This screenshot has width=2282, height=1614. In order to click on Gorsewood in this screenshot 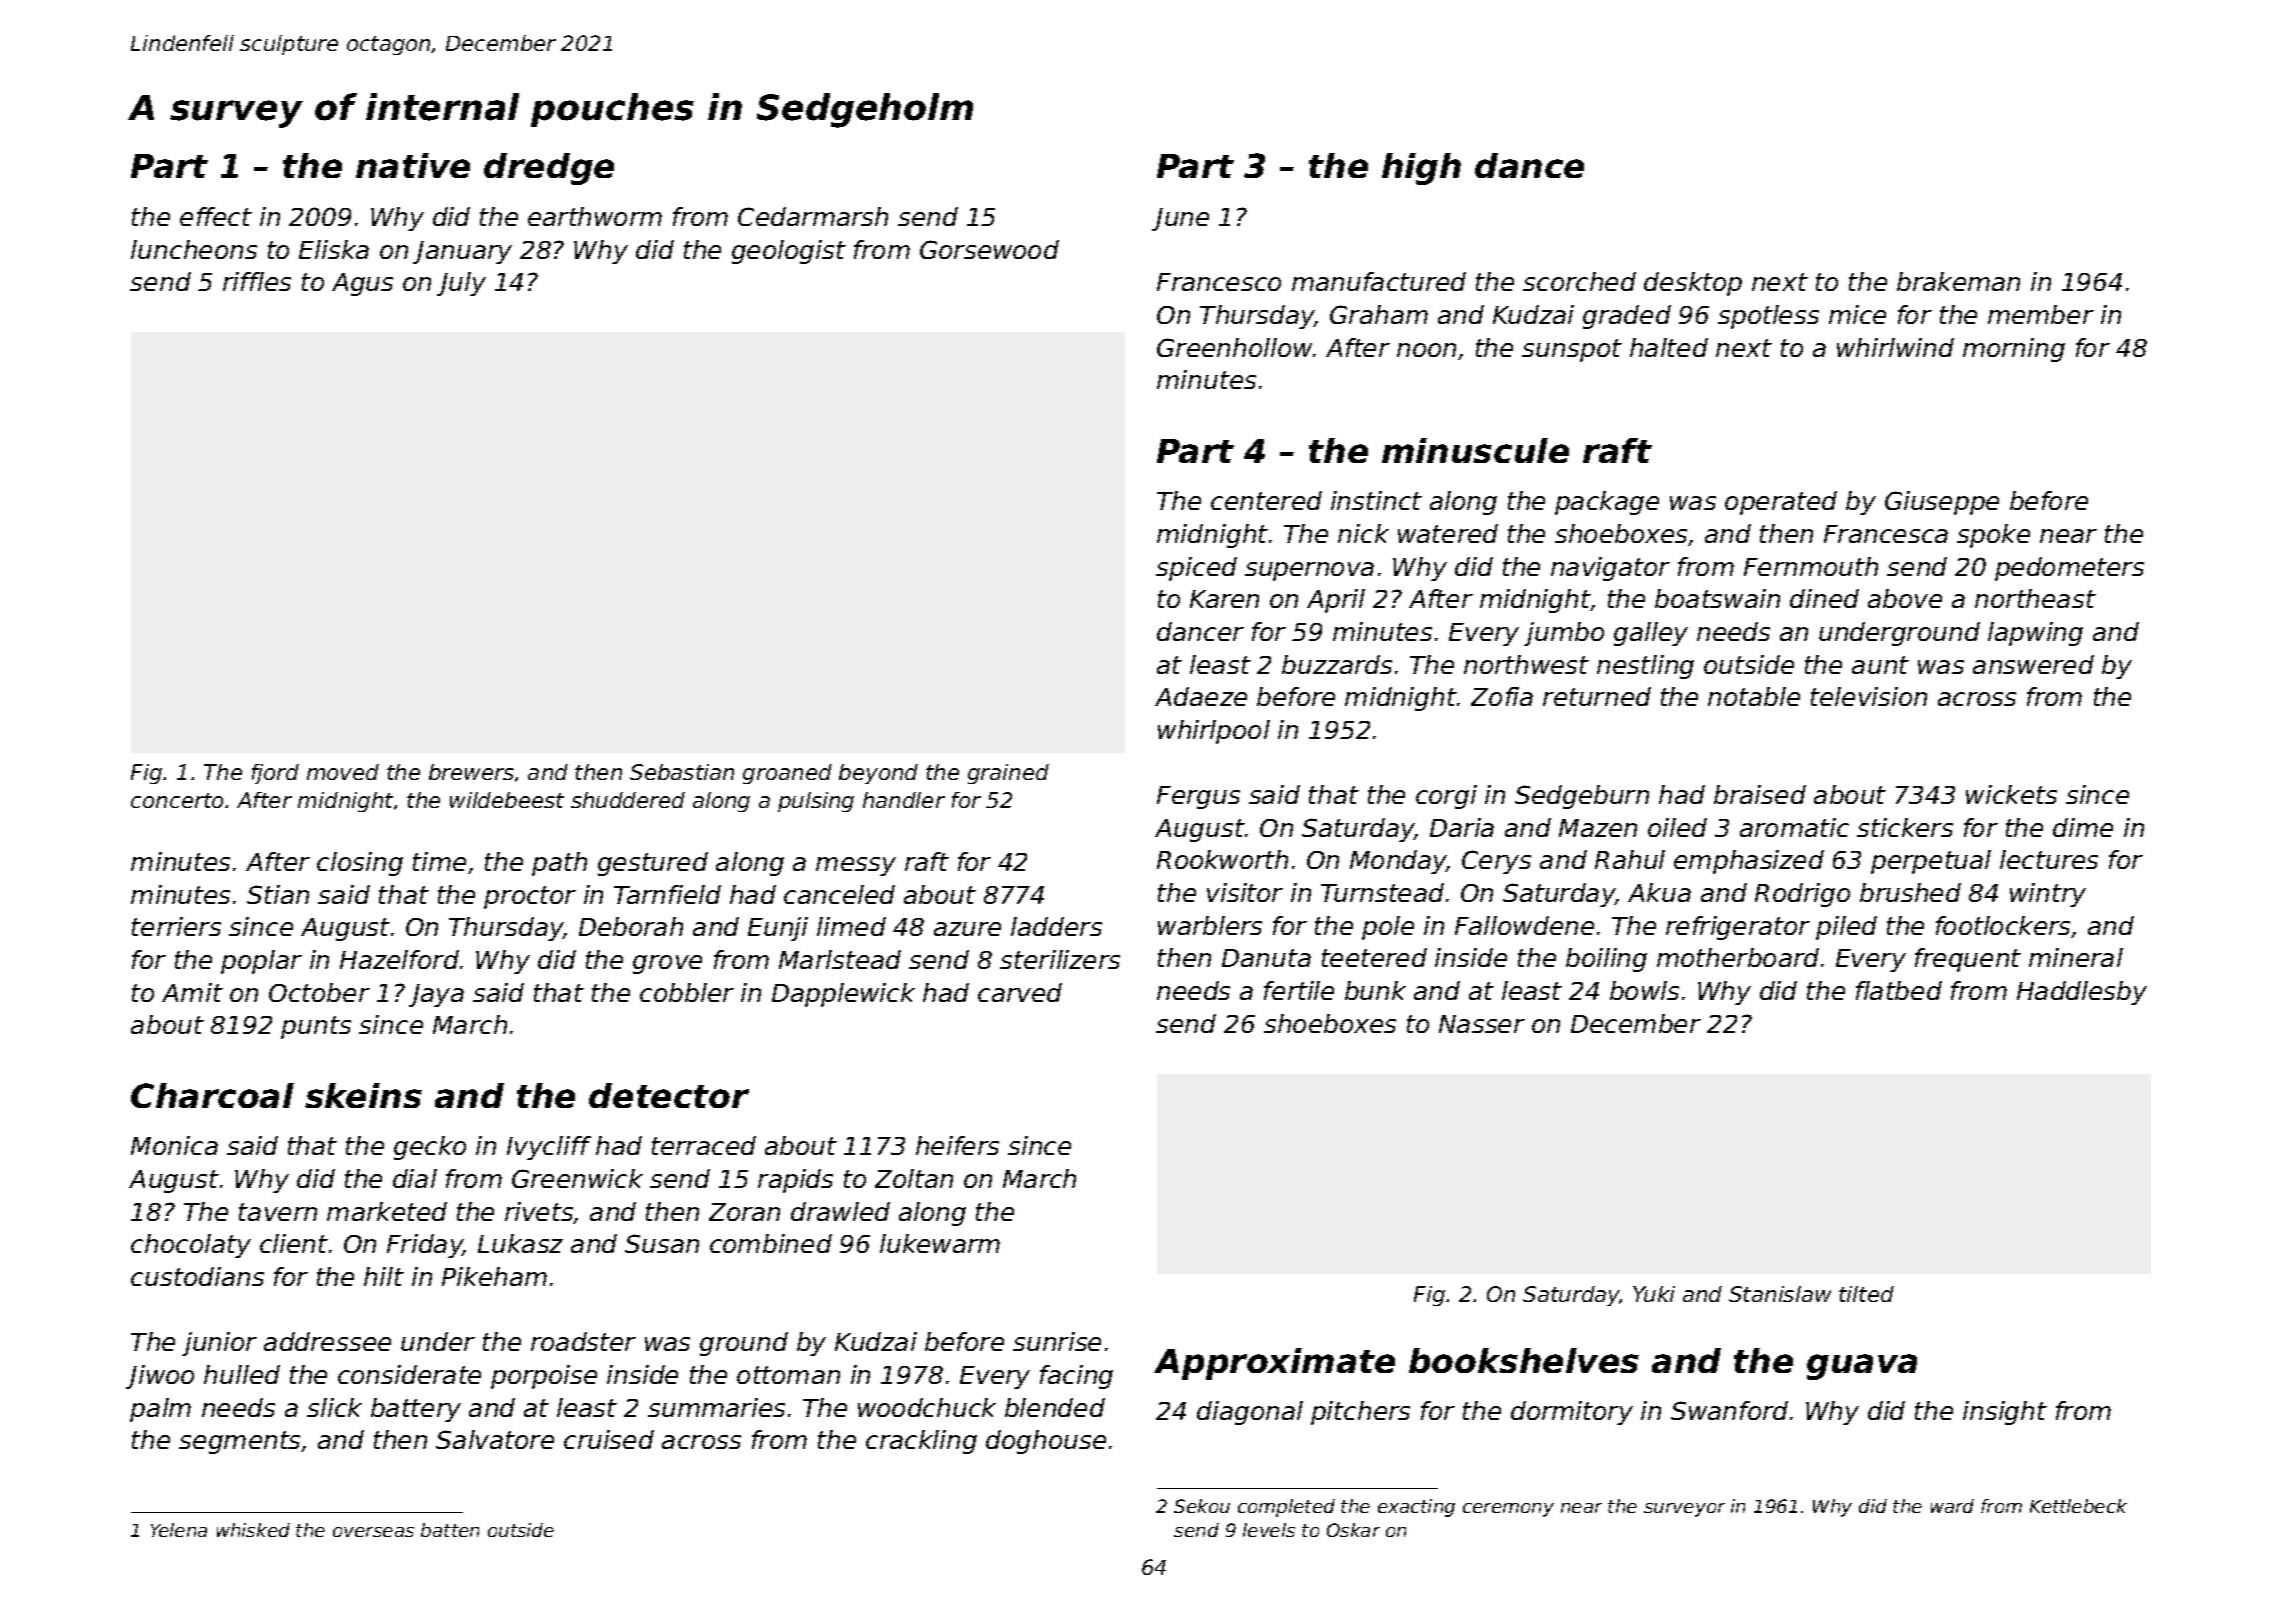, I will do `click(989, 249)`.
